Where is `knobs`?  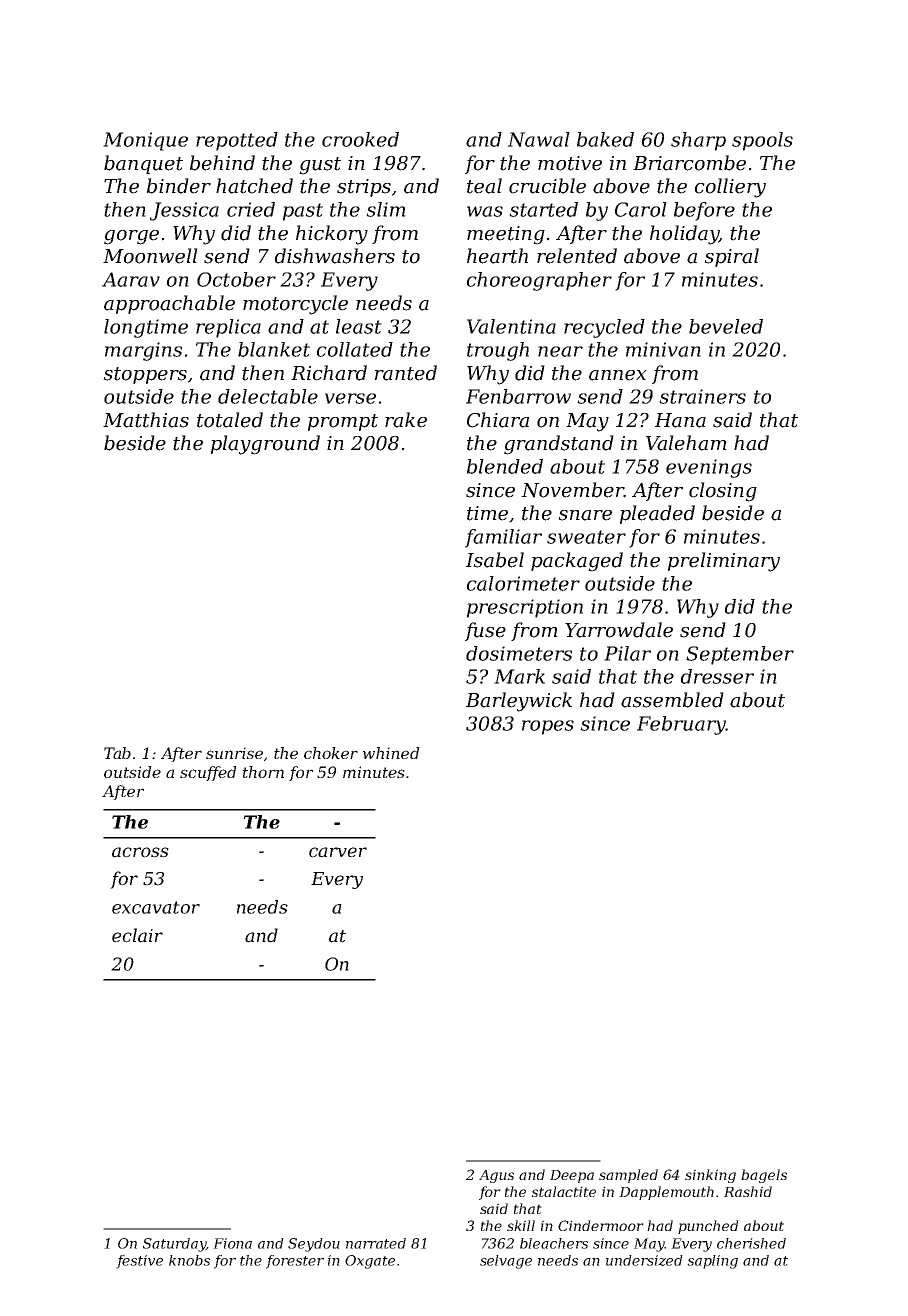
knobs is located at coordinates (189, 1260).
